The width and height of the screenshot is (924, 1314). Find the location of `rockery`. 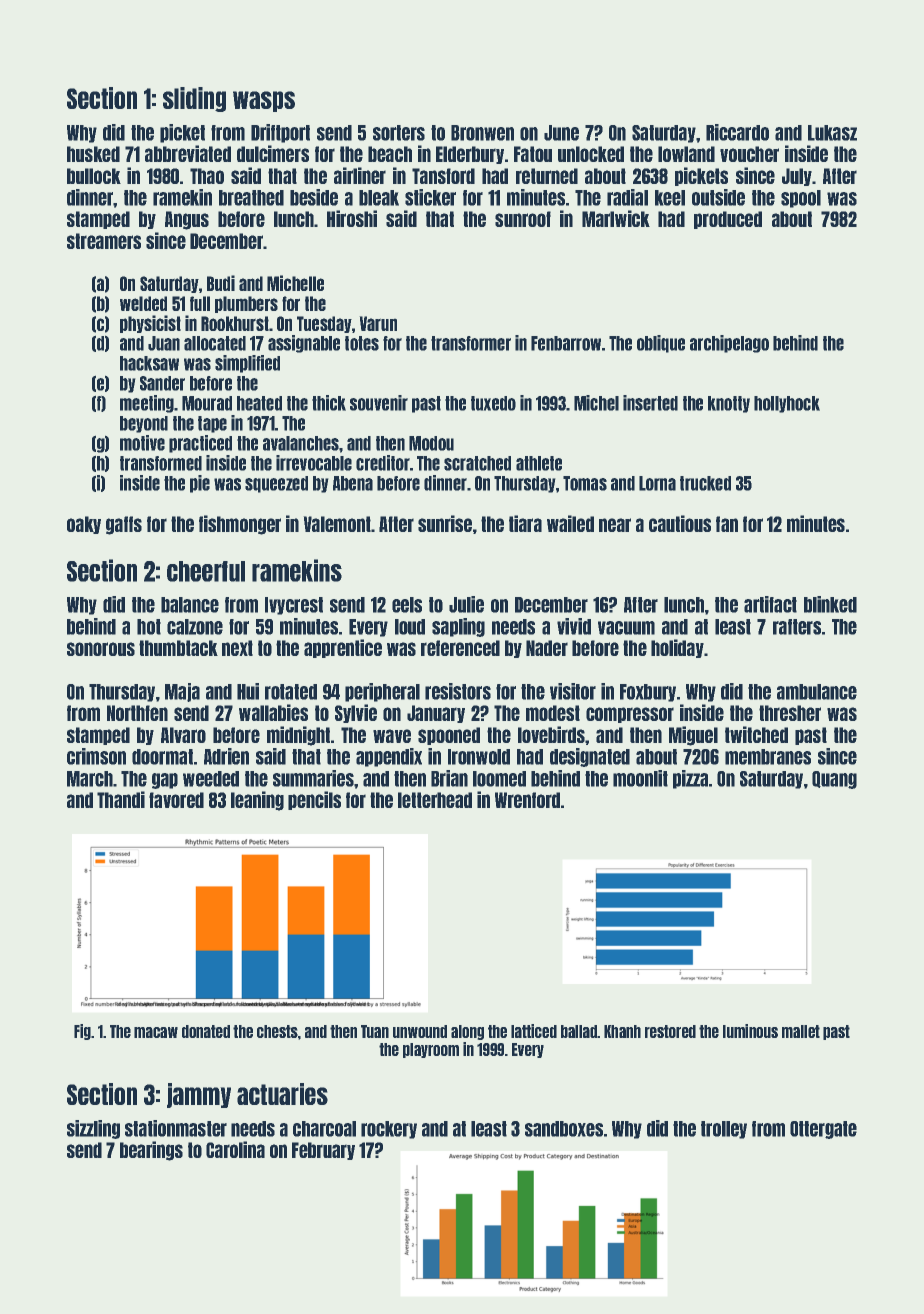

rockery is located at coordinates (389, 1130).
